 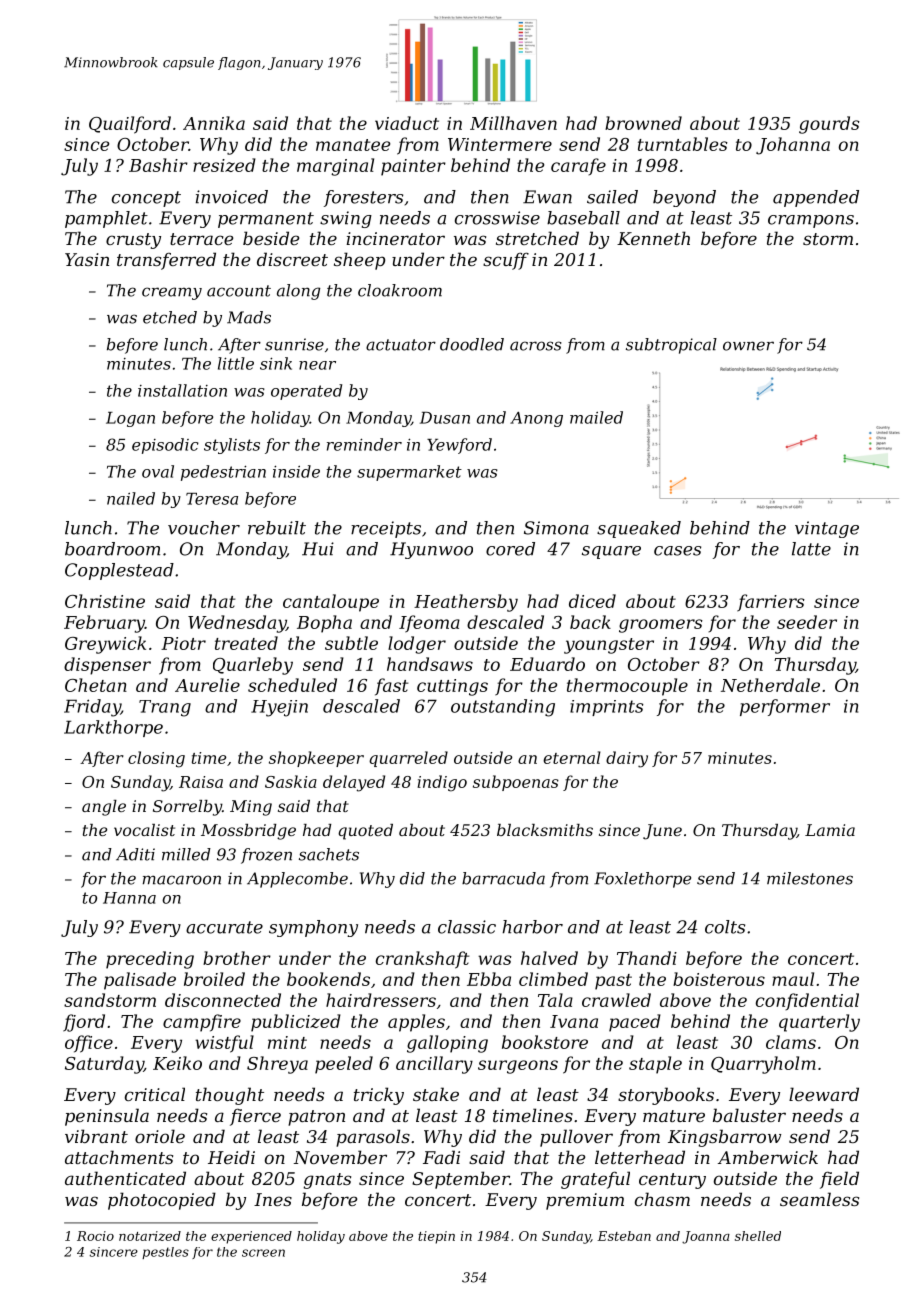 I want to click on shelled, so click(x=758, y=1236).
